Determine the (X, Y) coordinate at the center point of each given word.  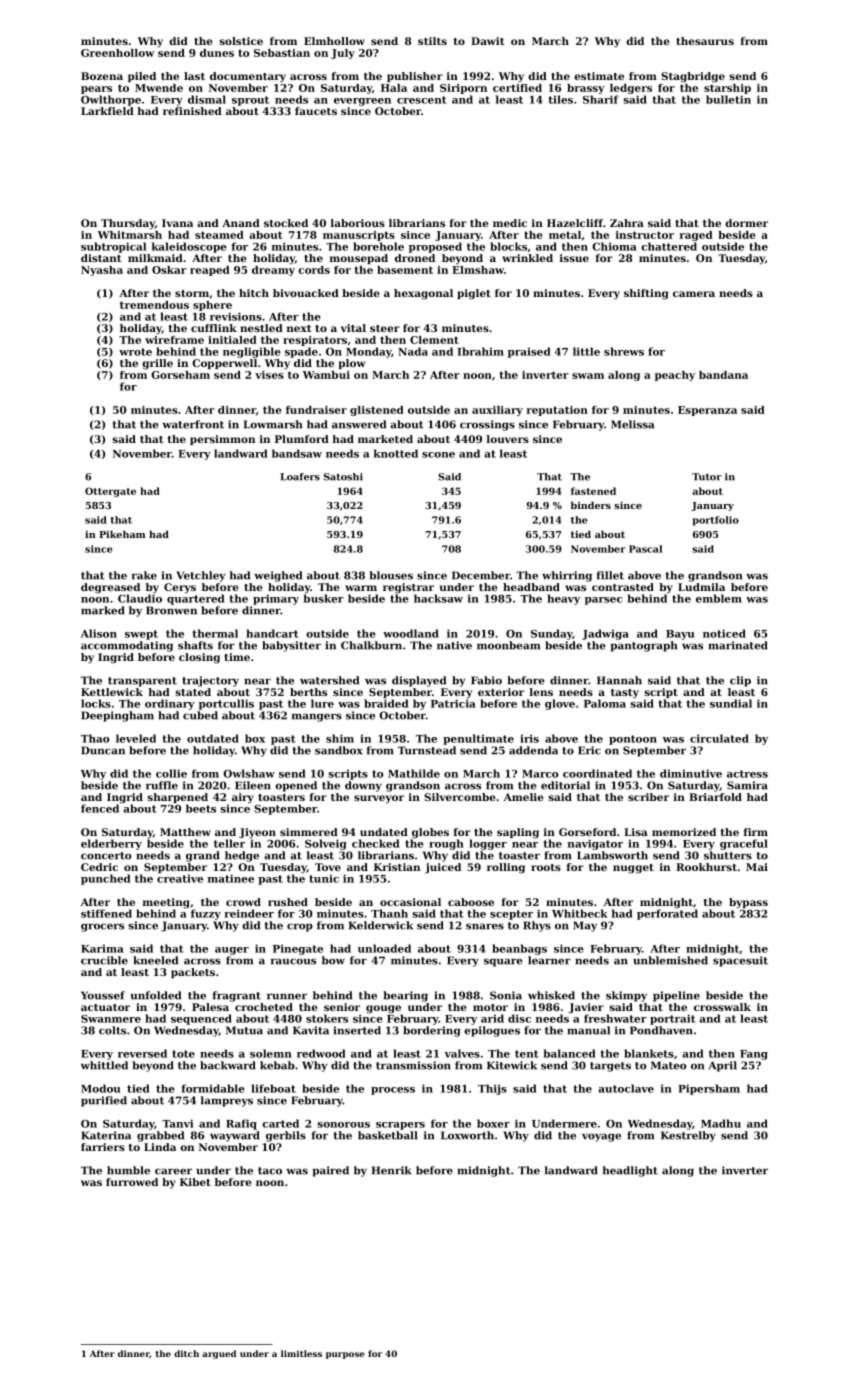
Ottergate (110, 492)
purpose (345, 1355)
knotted (396, 453)
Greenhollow (118, 53)
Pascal (645, 549)
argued (219, 1354)
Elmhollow (334, 41)
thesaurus (705, 41)
